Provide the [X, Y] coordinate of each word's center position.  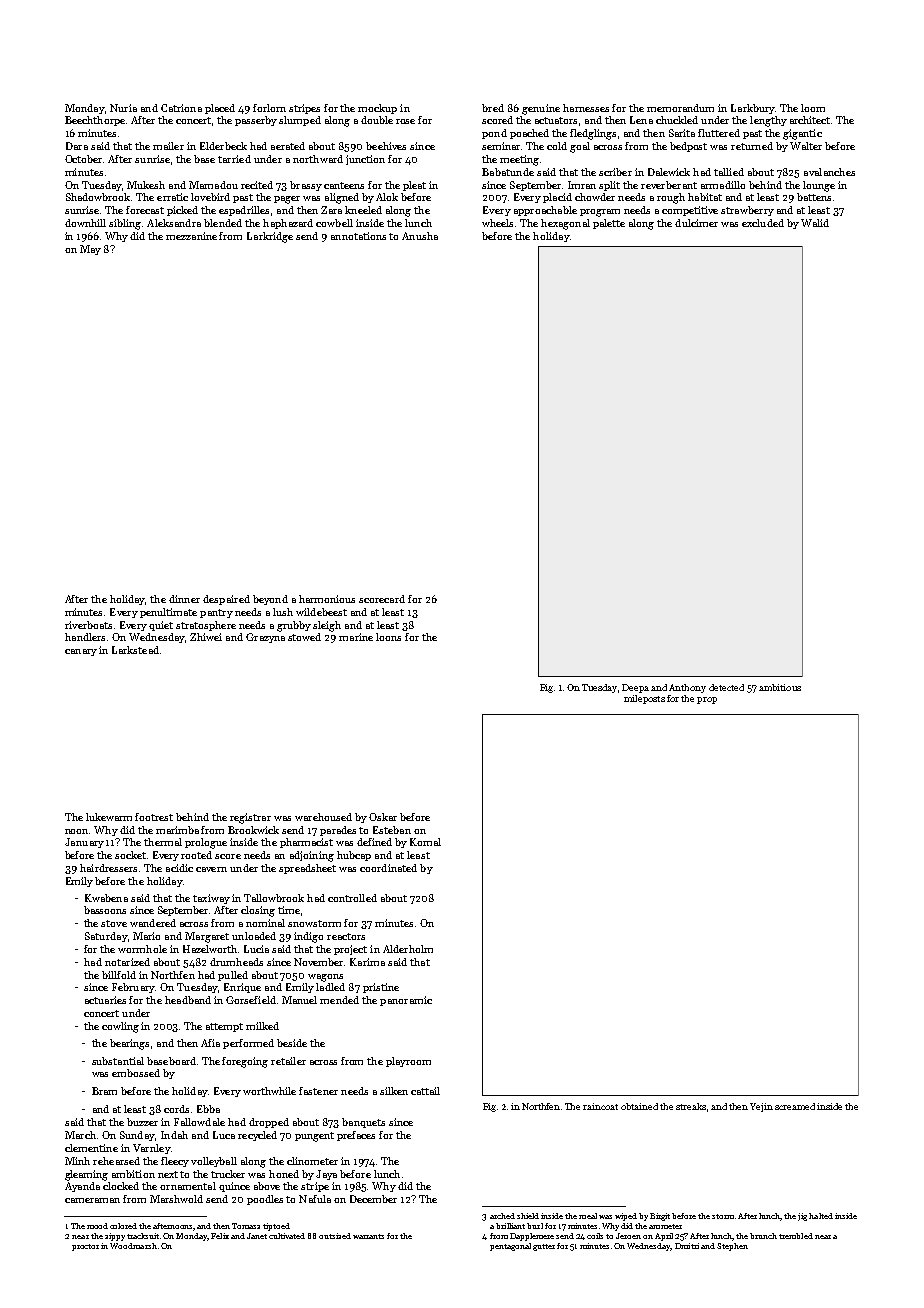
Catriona [181, 108]
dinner [184, 599]
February [133, 988]
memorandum [680, 108]
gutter [544, 1247]
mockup [377, 109]
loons [388, 637]
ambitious [780, 687]
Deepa [635, 688]
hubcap [354, 856]
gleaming [86, 1175]
